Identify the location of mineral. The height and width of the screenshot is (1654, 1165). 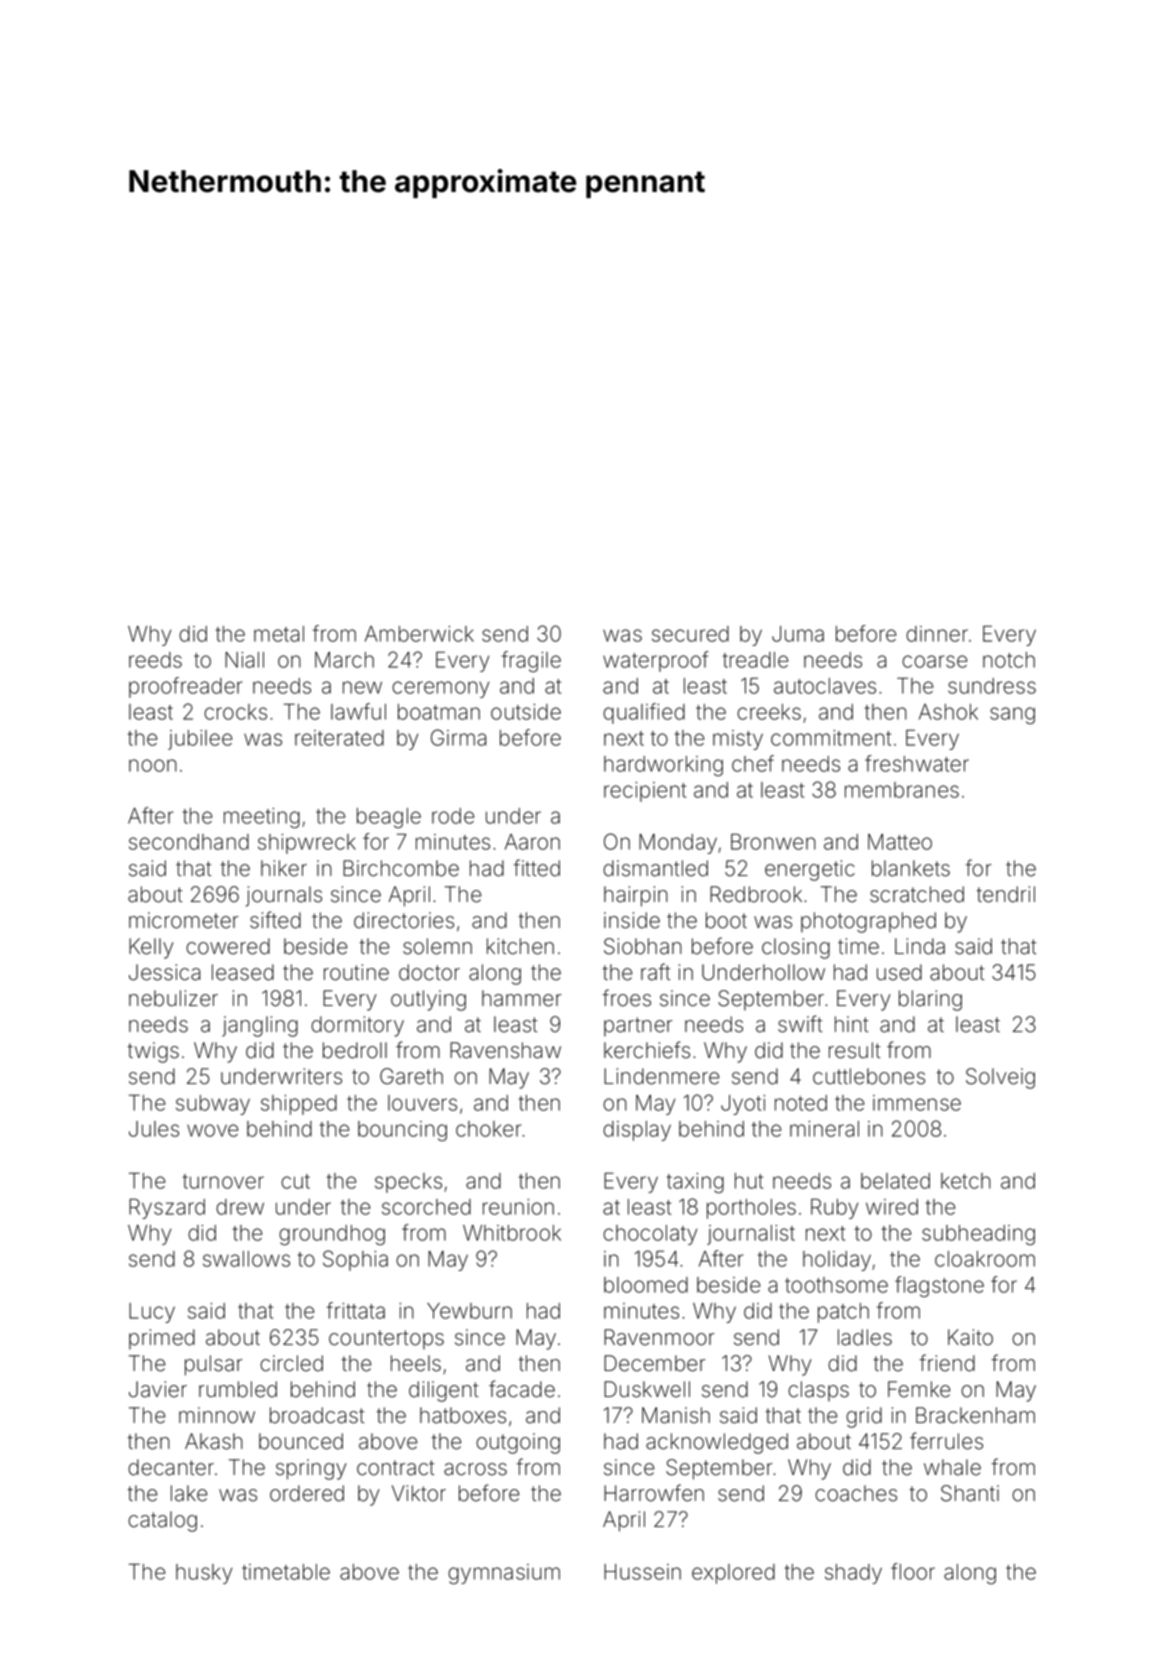
(824, 1129).
